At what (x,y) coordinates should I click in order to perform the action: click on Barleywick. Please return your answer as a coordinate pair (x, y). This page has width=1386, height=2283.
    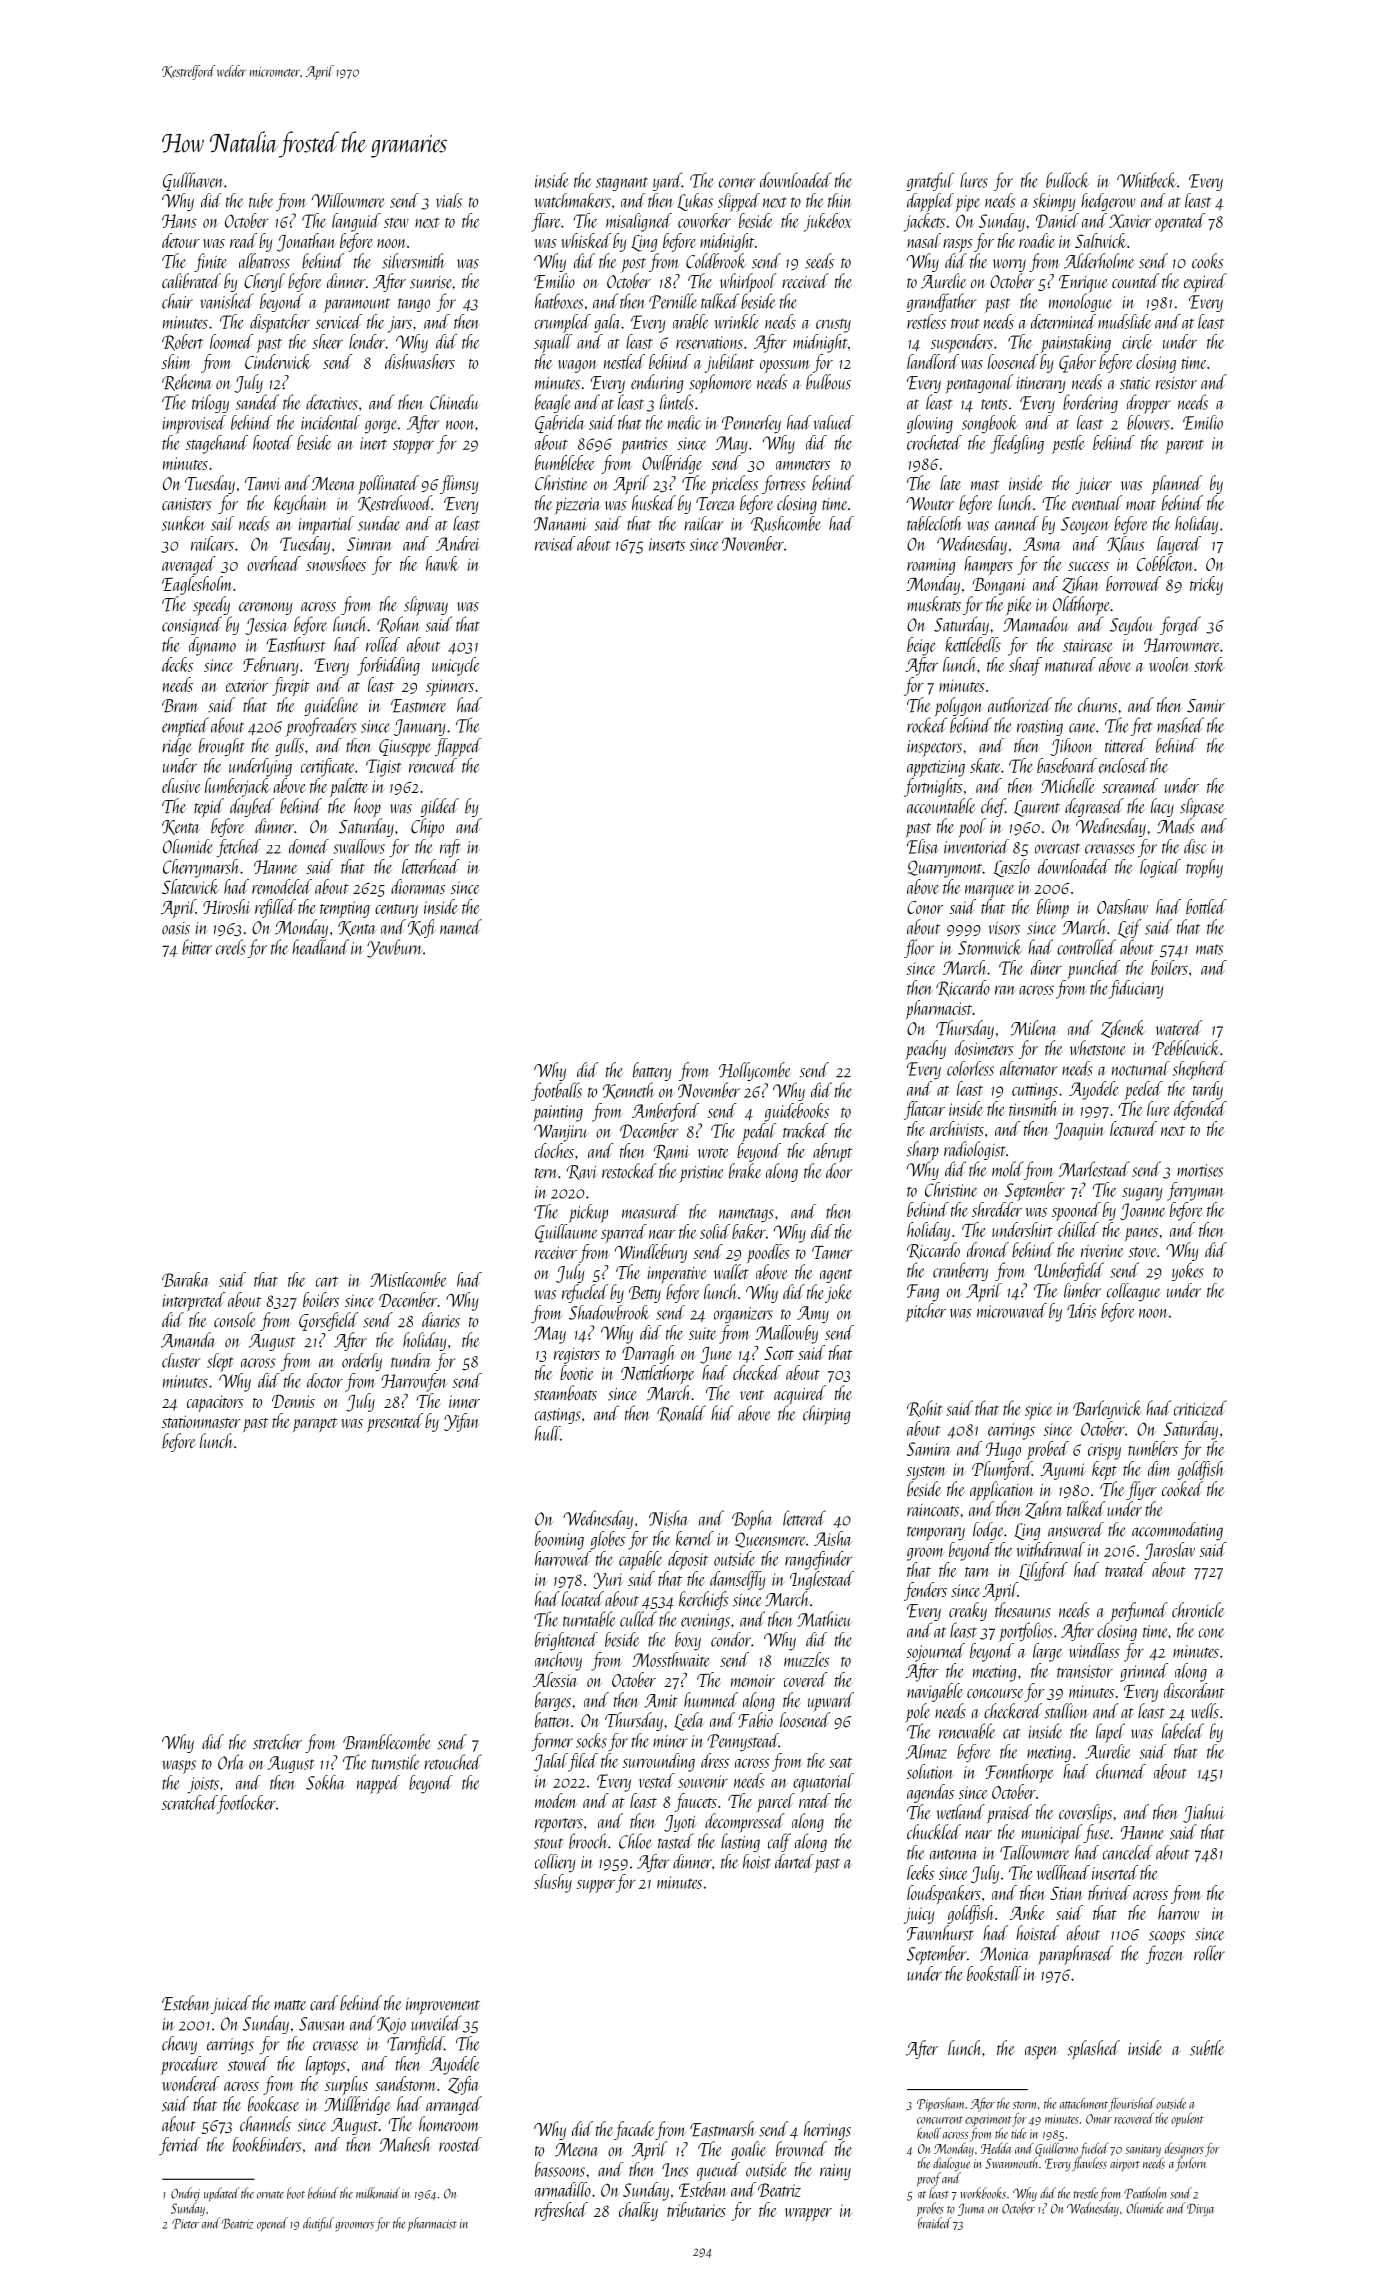
    Looking at the image, I should click on (1107, 1409).
